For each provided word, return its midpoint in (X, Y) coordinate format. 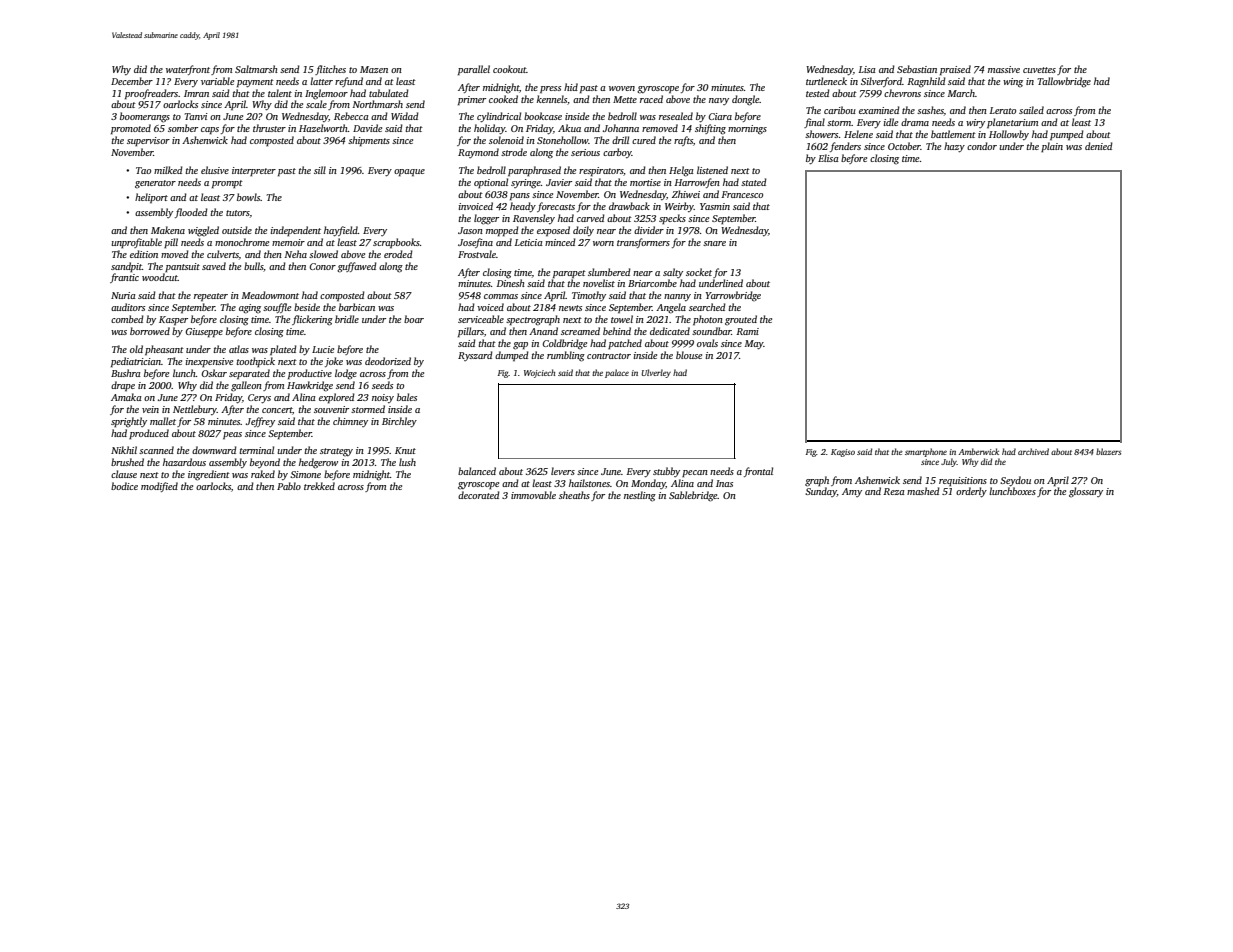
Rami (747, 331)
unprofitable (137, 243)
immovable (533, 495)
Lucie (323, 349)
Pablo (289, 486)
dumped (512, 356)
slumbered (609, 272)
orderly (971, 492)
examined (879, 110)
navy (719, 101)
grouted (741, 320)
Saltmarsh (256, 69)
